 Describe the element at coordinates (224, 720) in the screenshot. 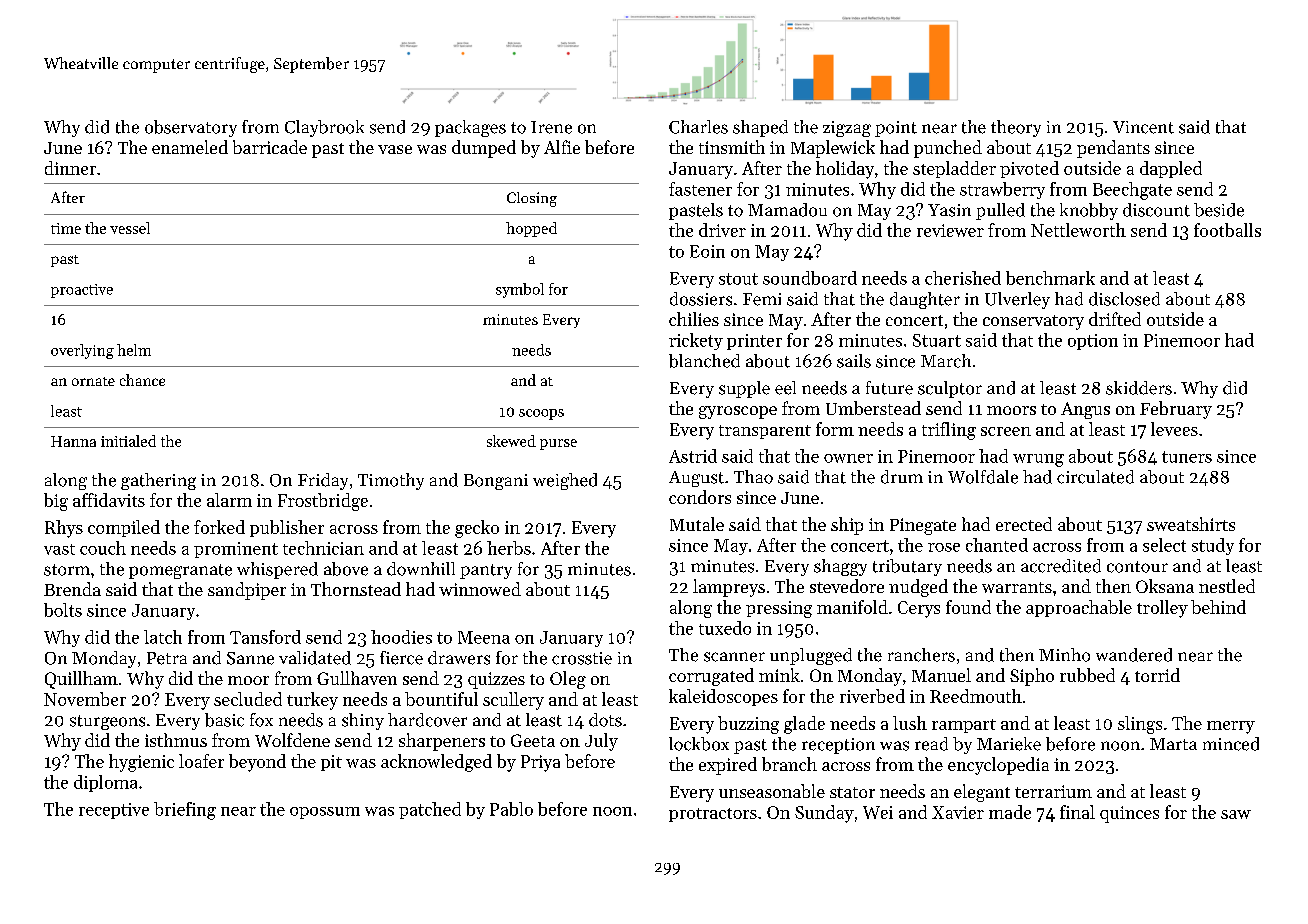

I see `basic` at that location.
